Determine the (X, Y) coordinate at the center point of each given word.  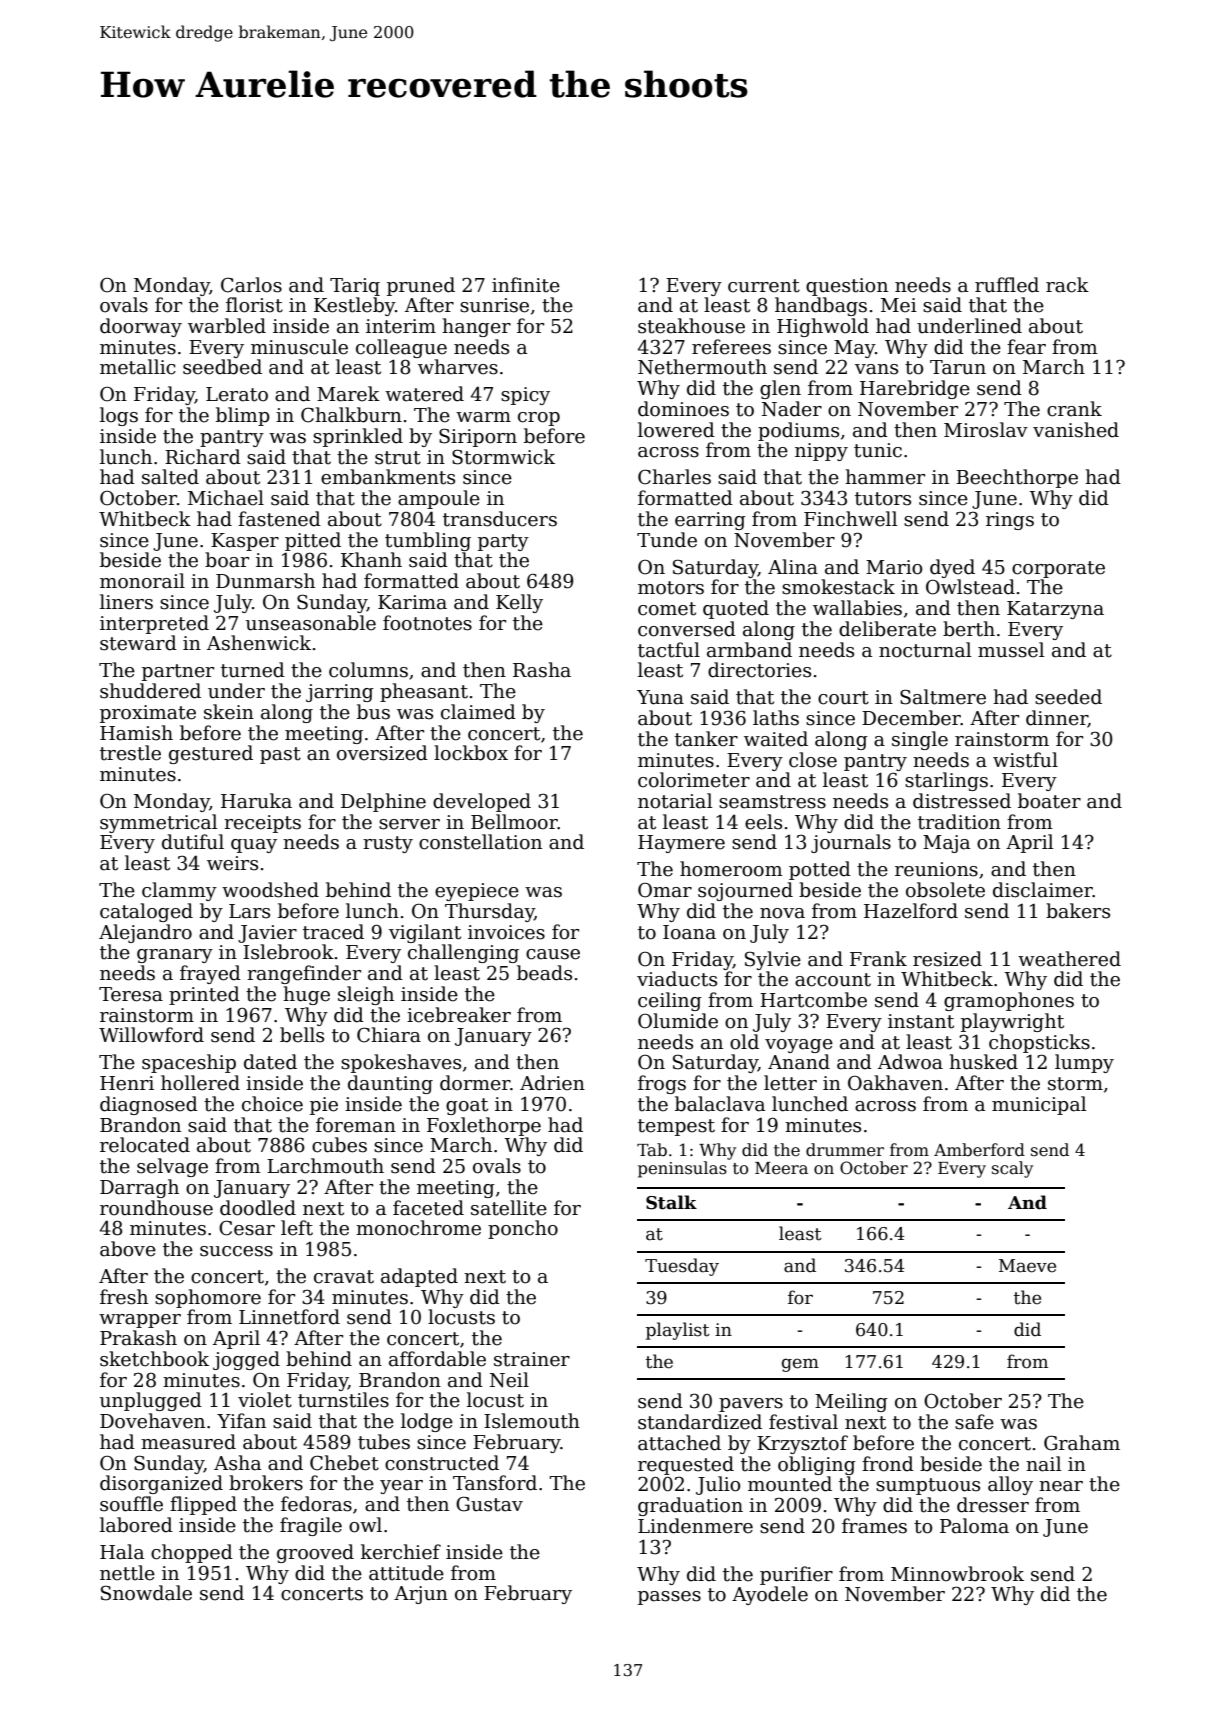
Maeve (1027, 1266)
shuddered (150, 691)
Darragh (139, 1188)
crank (1074, 409)
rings (1010, 521)
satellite (509, 1208)
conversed (687, 629)
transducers (500, 519)
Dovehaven (152, 1421)
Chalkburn (351, 415)
